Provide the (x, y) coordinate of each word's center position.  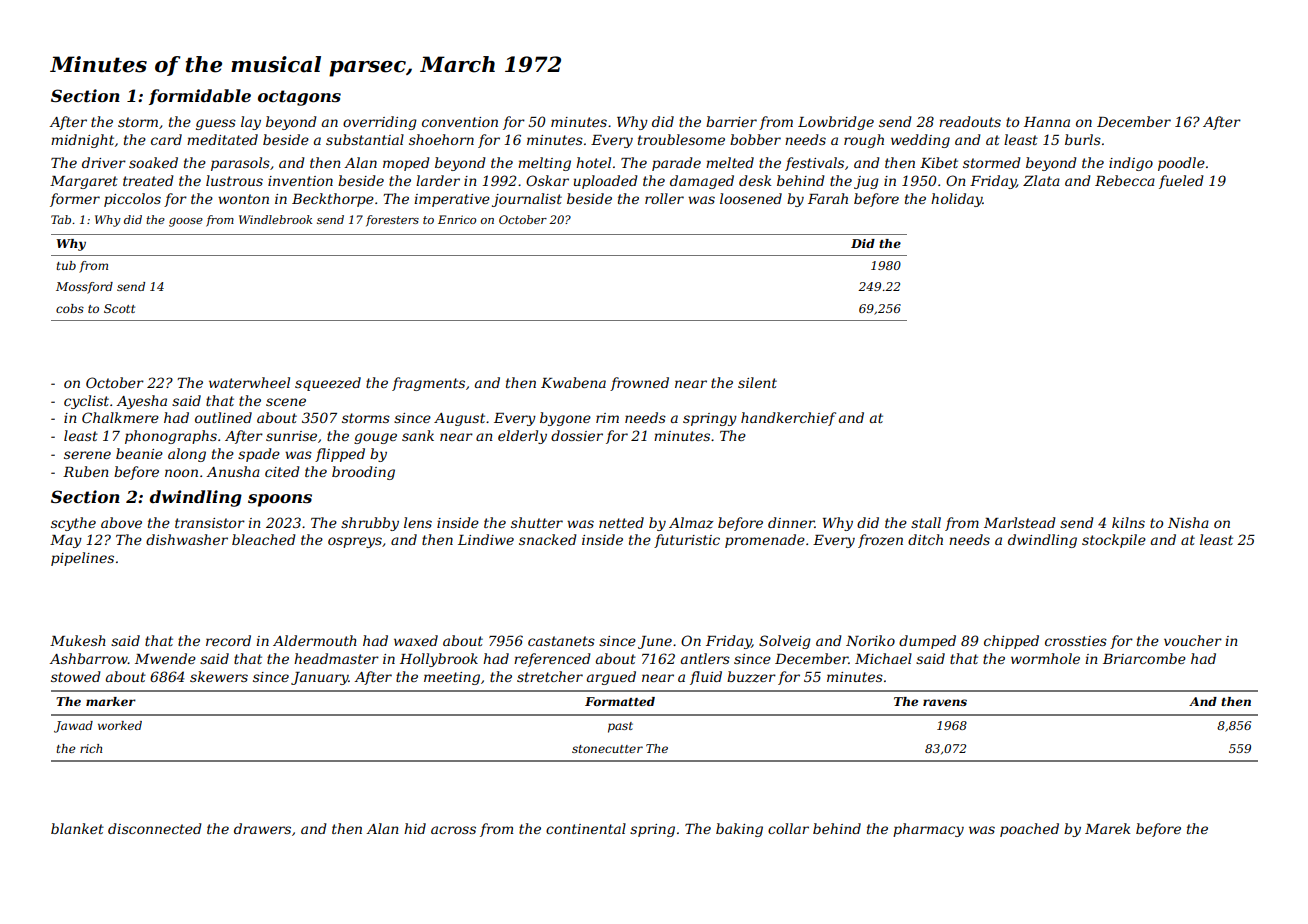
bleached (264, 539)
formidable (200, 97)
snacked (548, 539)
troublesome (681, 139)
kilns (1128, 522)
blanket (77, 828)
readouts (970, 121)
